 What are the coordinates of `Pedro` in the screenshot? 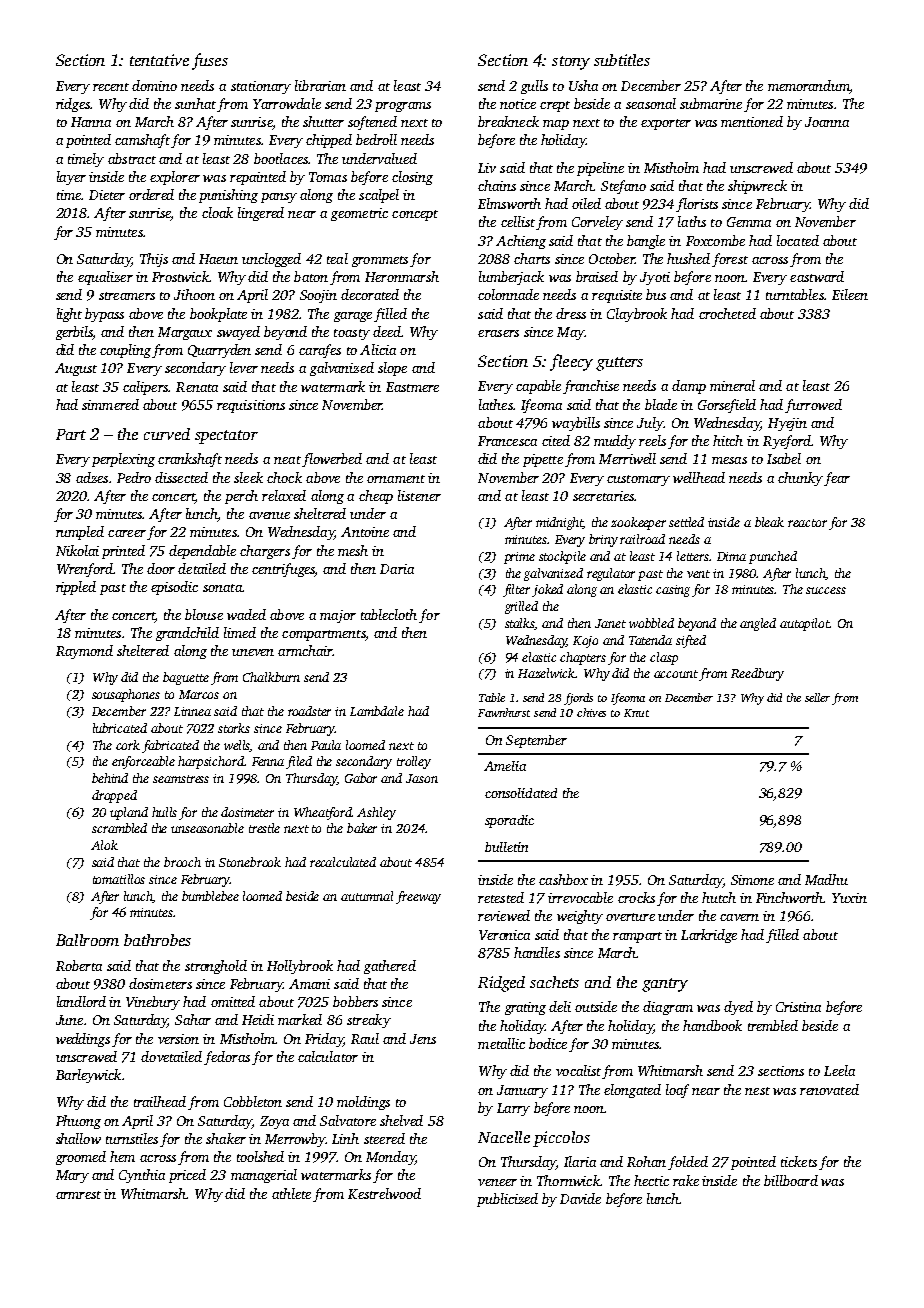 It's located at (134, 477).
